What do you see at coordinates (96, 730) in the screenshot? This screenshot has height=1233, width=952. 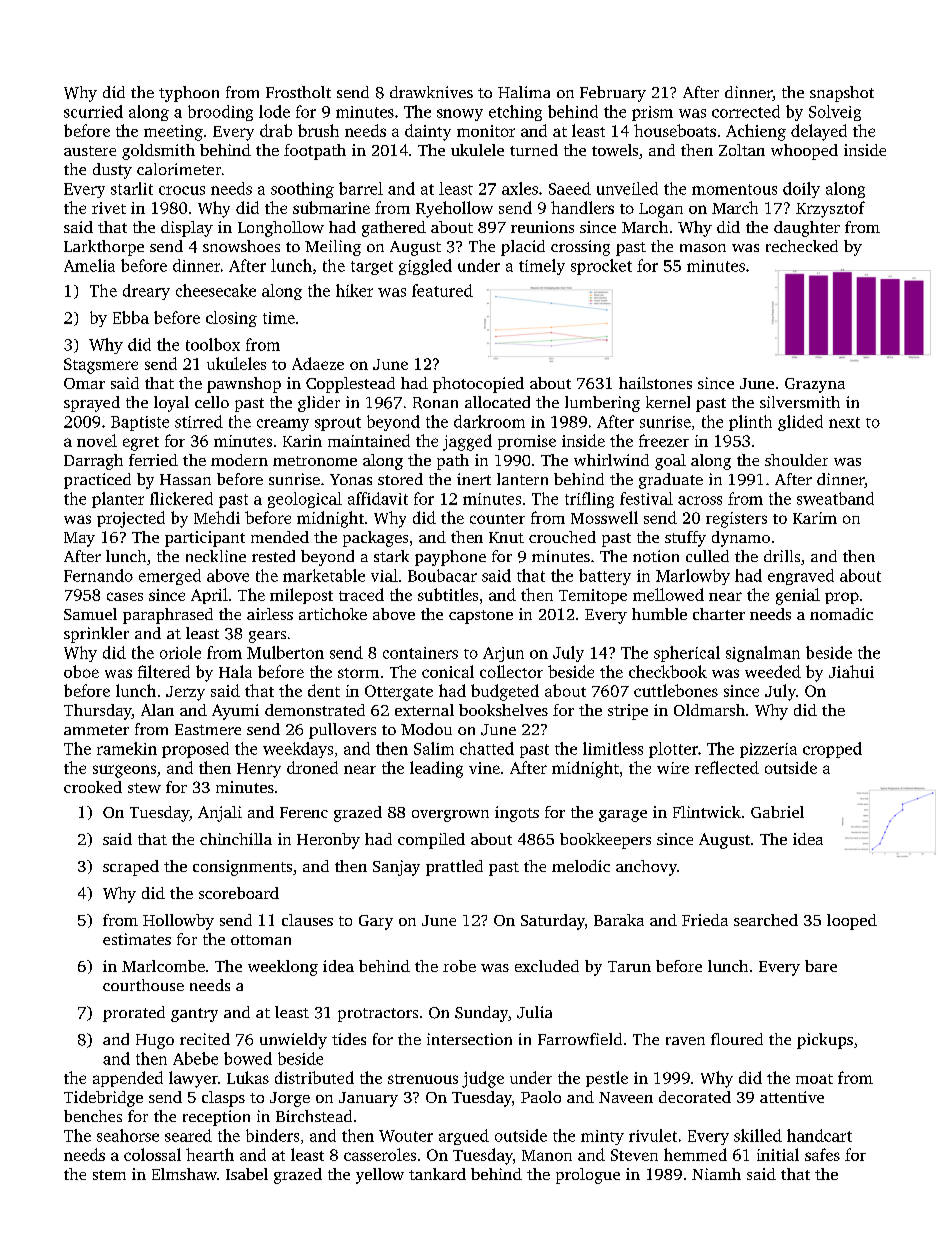 I see `ammeter` at bounding box center [96, 730].
